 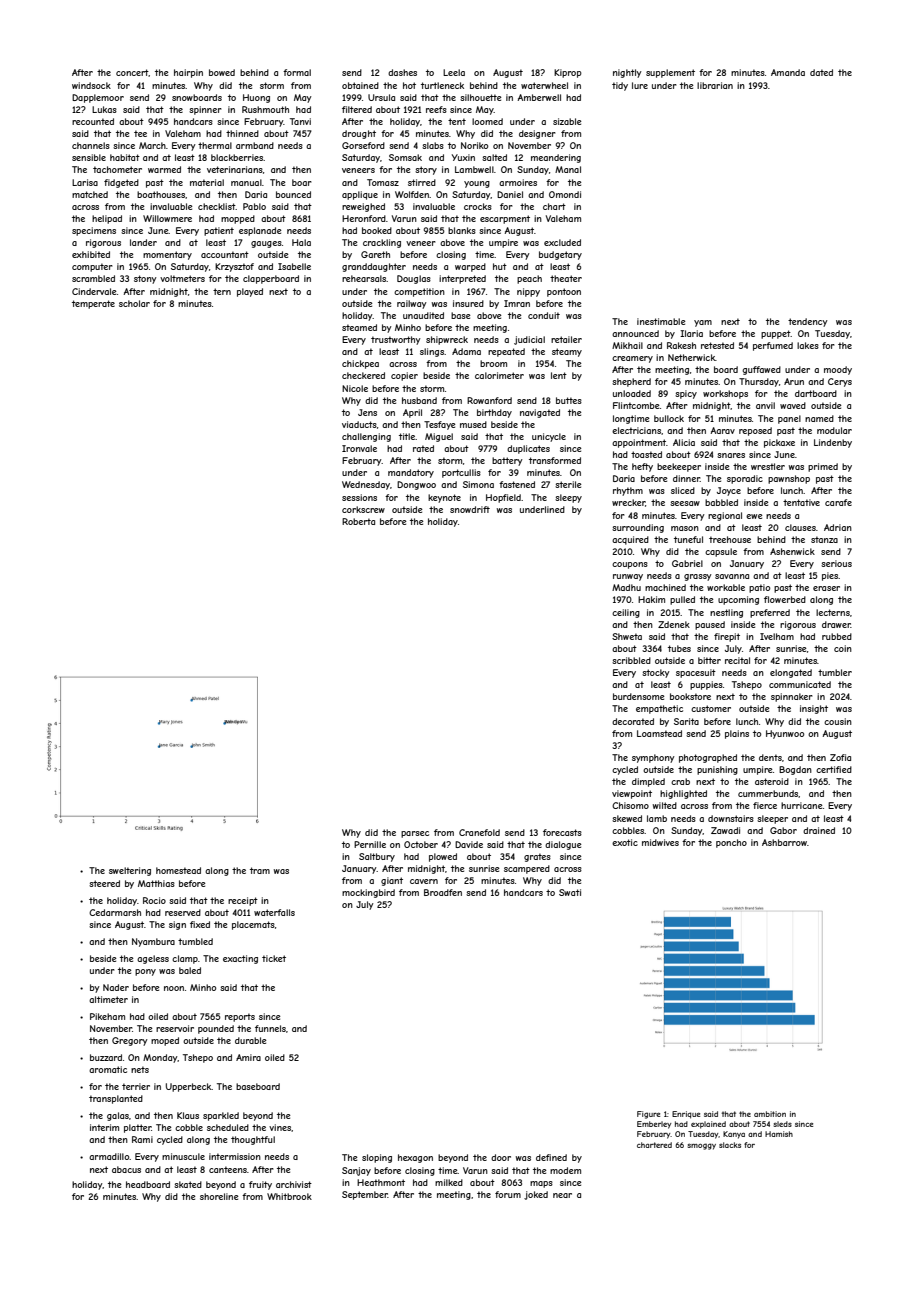 I want to click on channels, so click(x=91, y=145).
